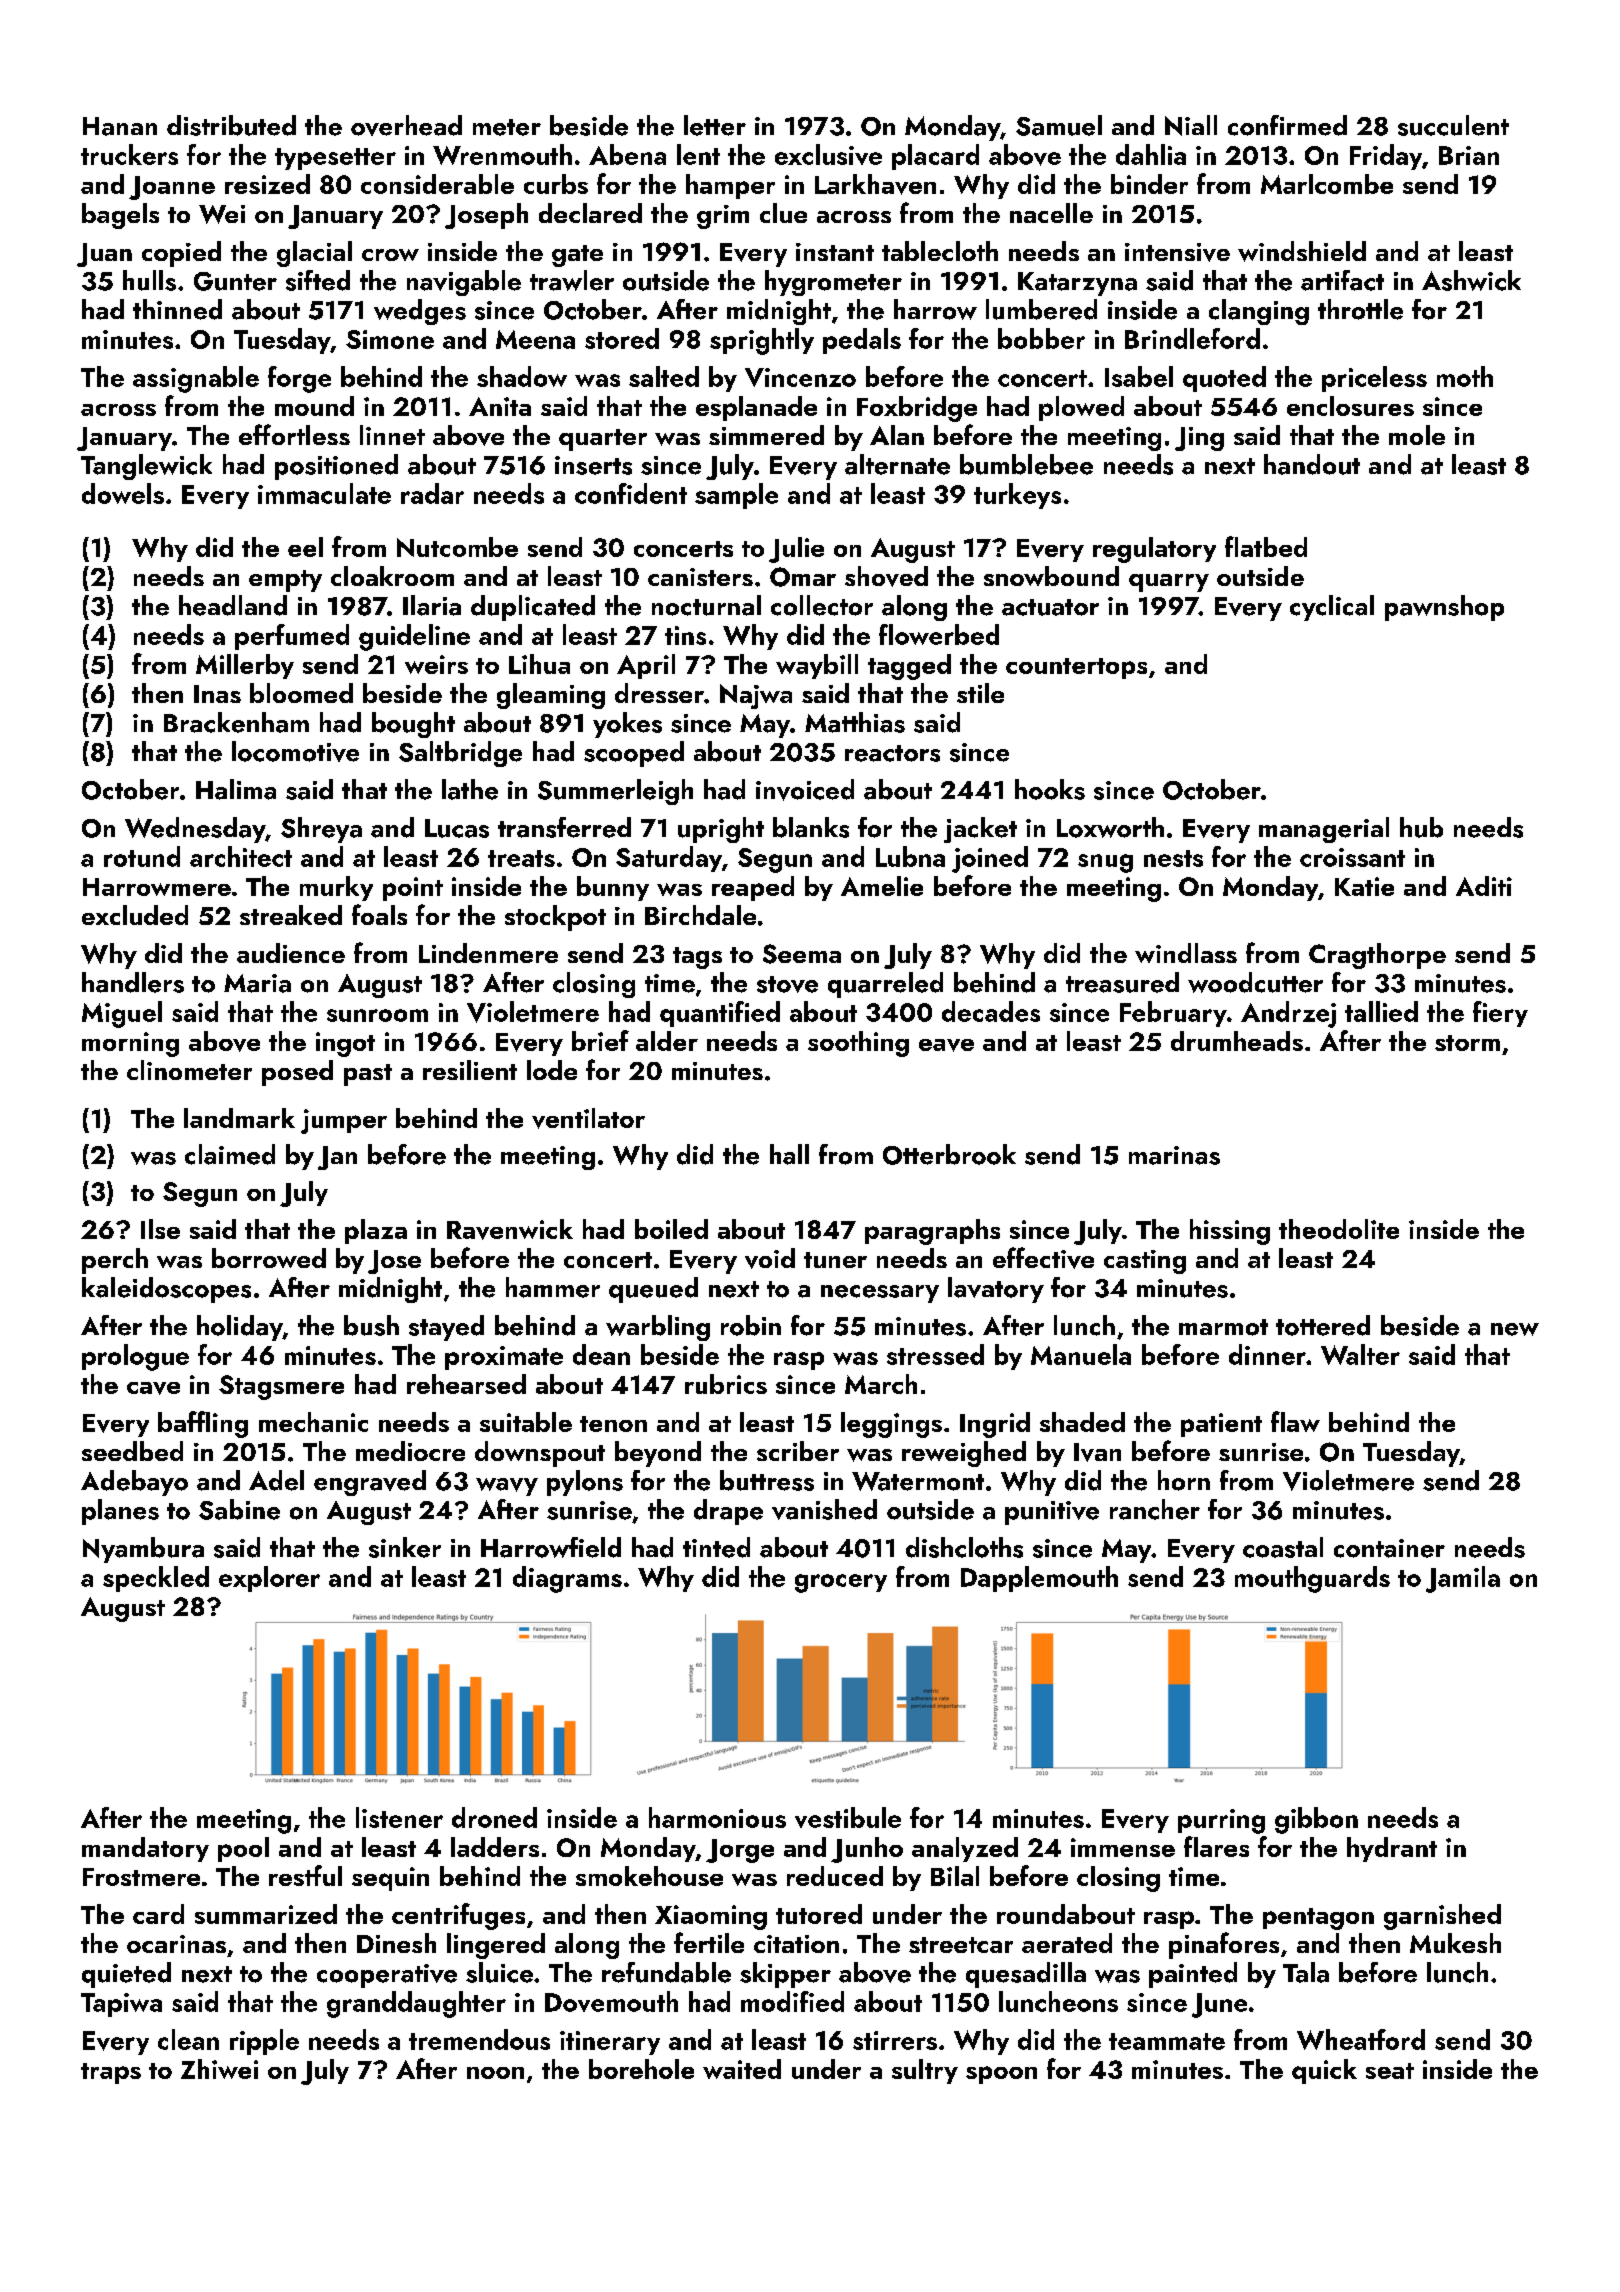  I want to click on brief, so click(600, 1040).
